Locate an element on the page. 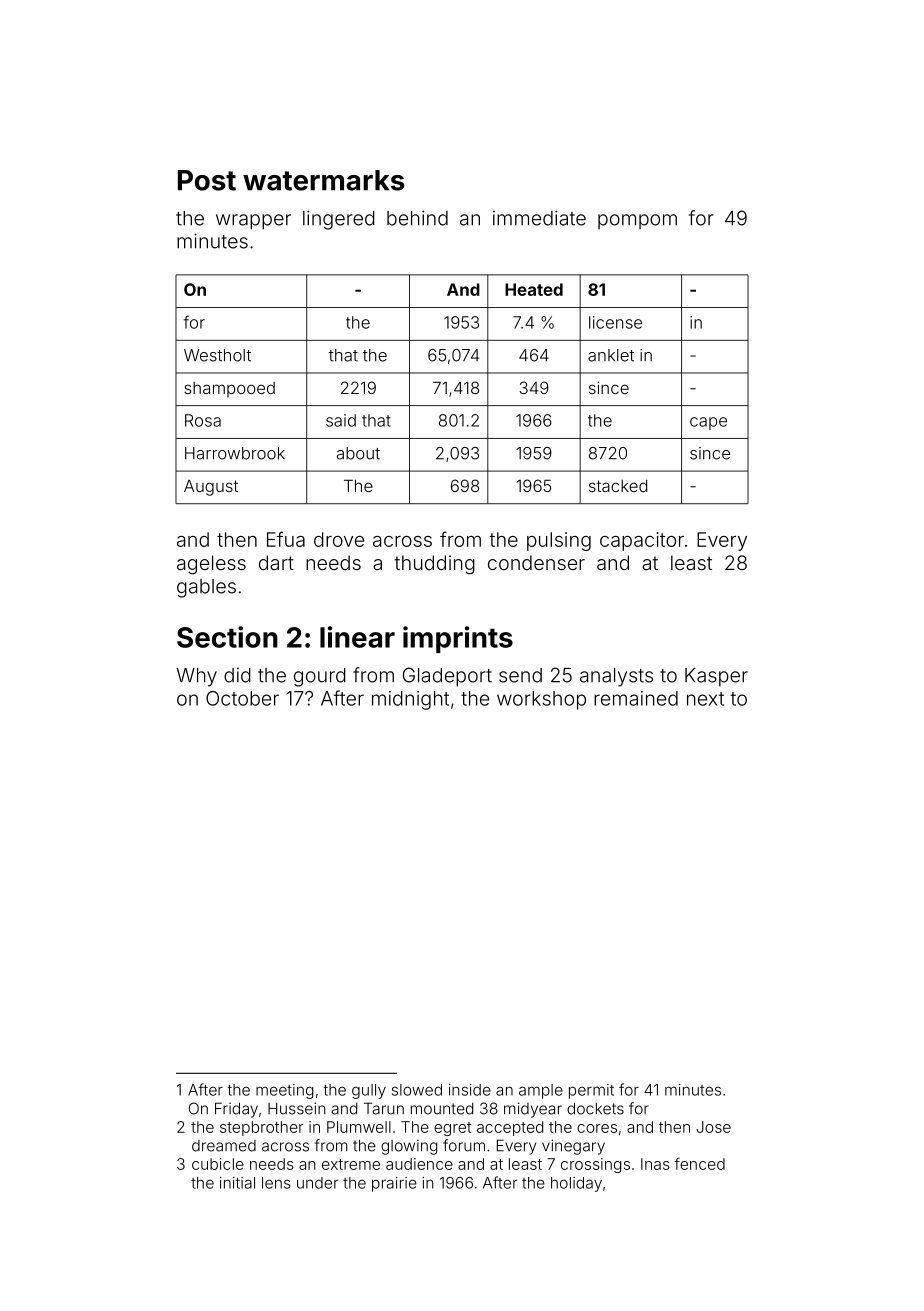 Image resolution: width=924 pixels, height=1311 pixels. October is located at coordinates (242, 698).
